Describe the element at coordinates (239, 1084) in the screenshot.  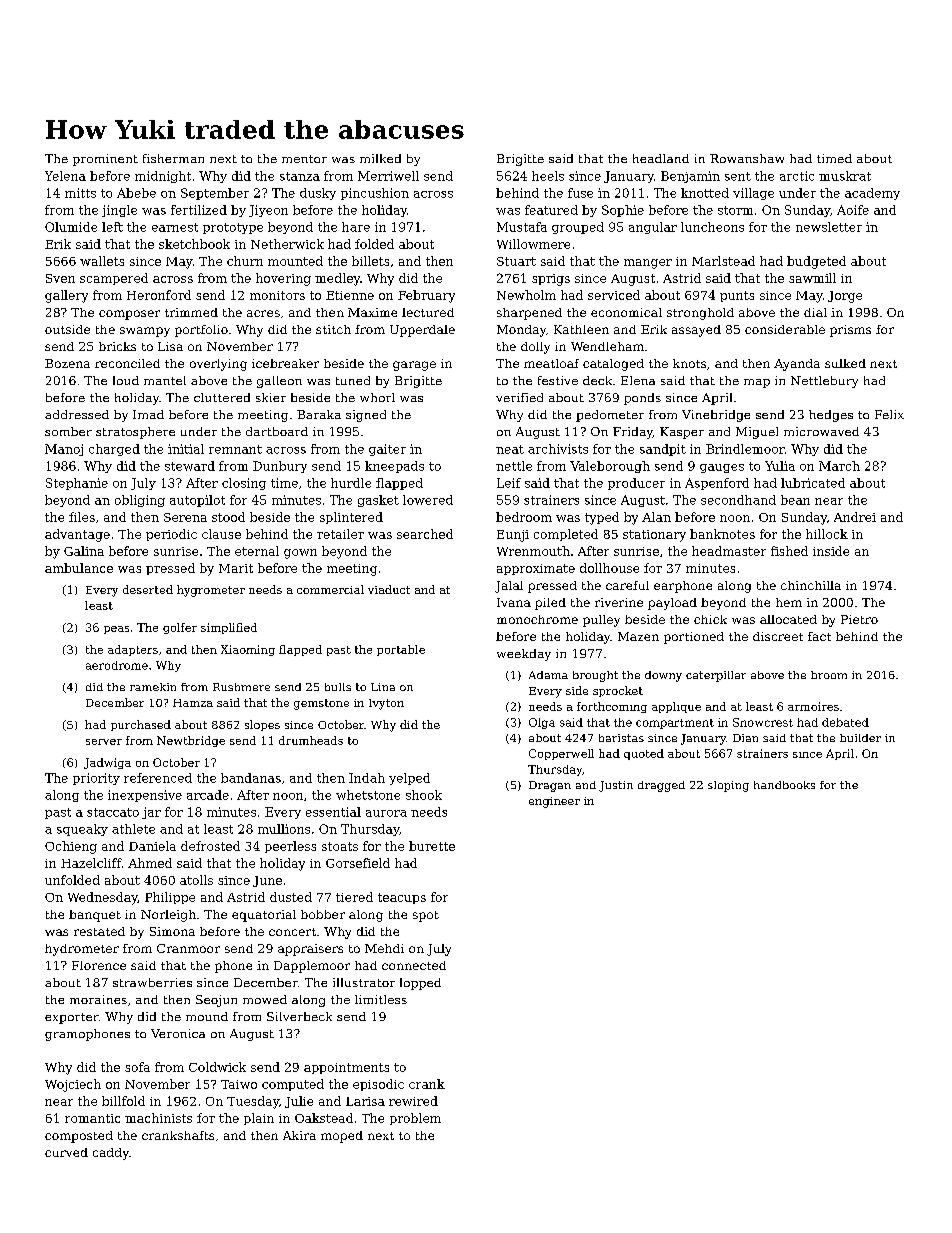
I see `Taiwo` at that location.
